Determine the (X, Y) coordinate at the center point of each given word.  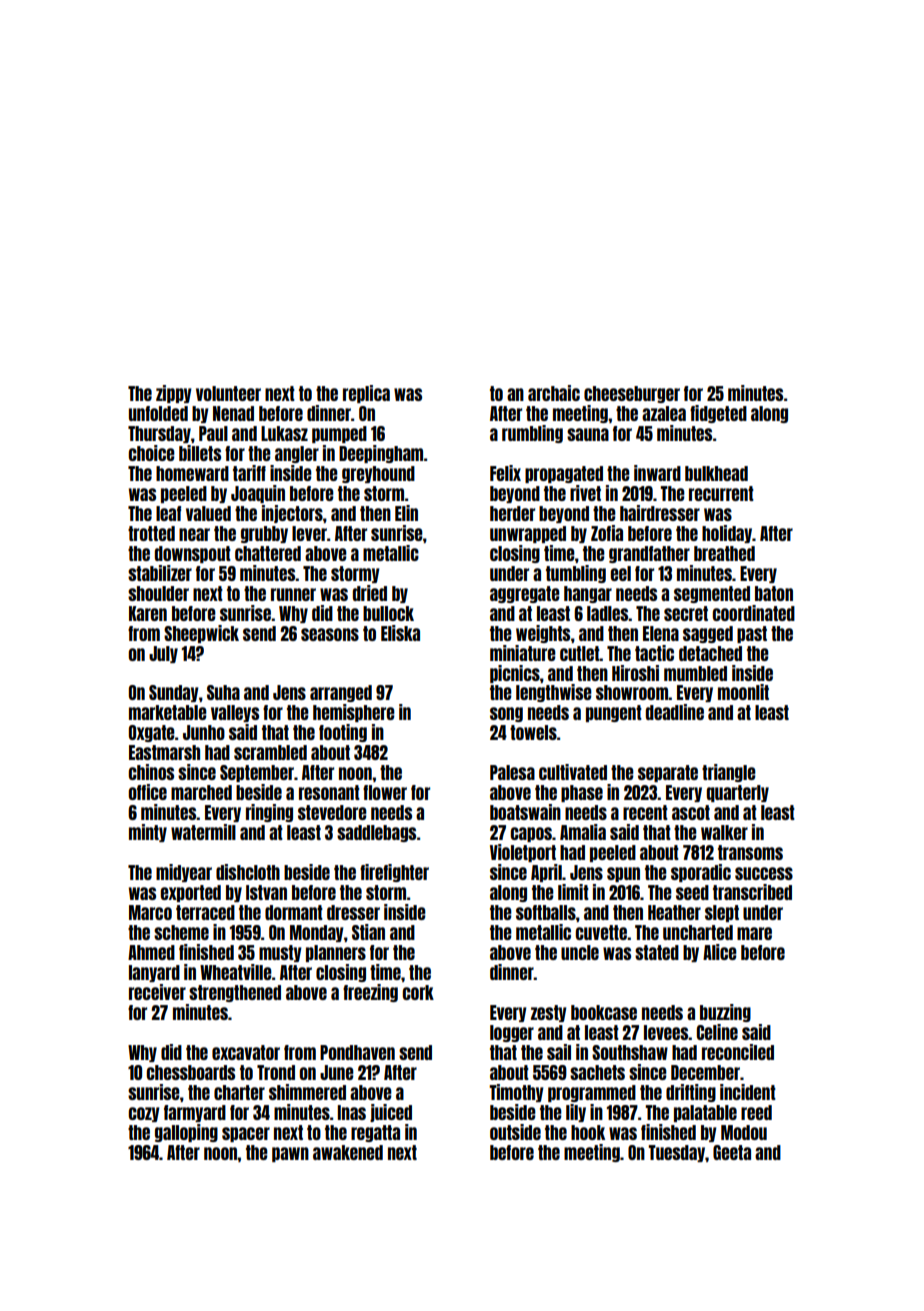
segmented (712, 594)
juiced (391, 1113)
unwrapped (528, 534)
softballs (546, 912)
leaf (168, 513)
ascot (691, 812)
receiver (157, 992)
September (257, 773)
